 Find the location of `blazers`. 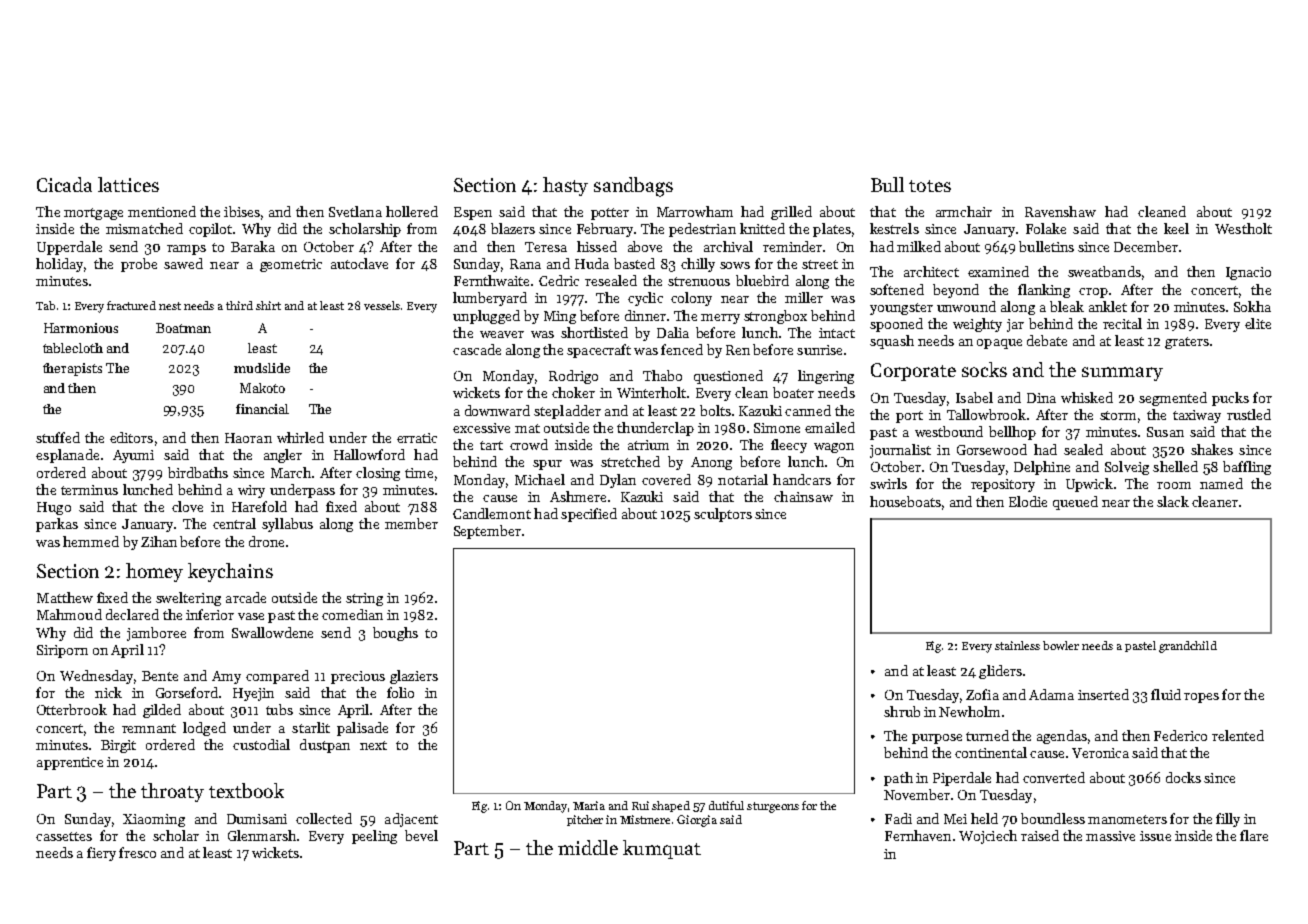

blazers is located at coordinates (513, 228).
